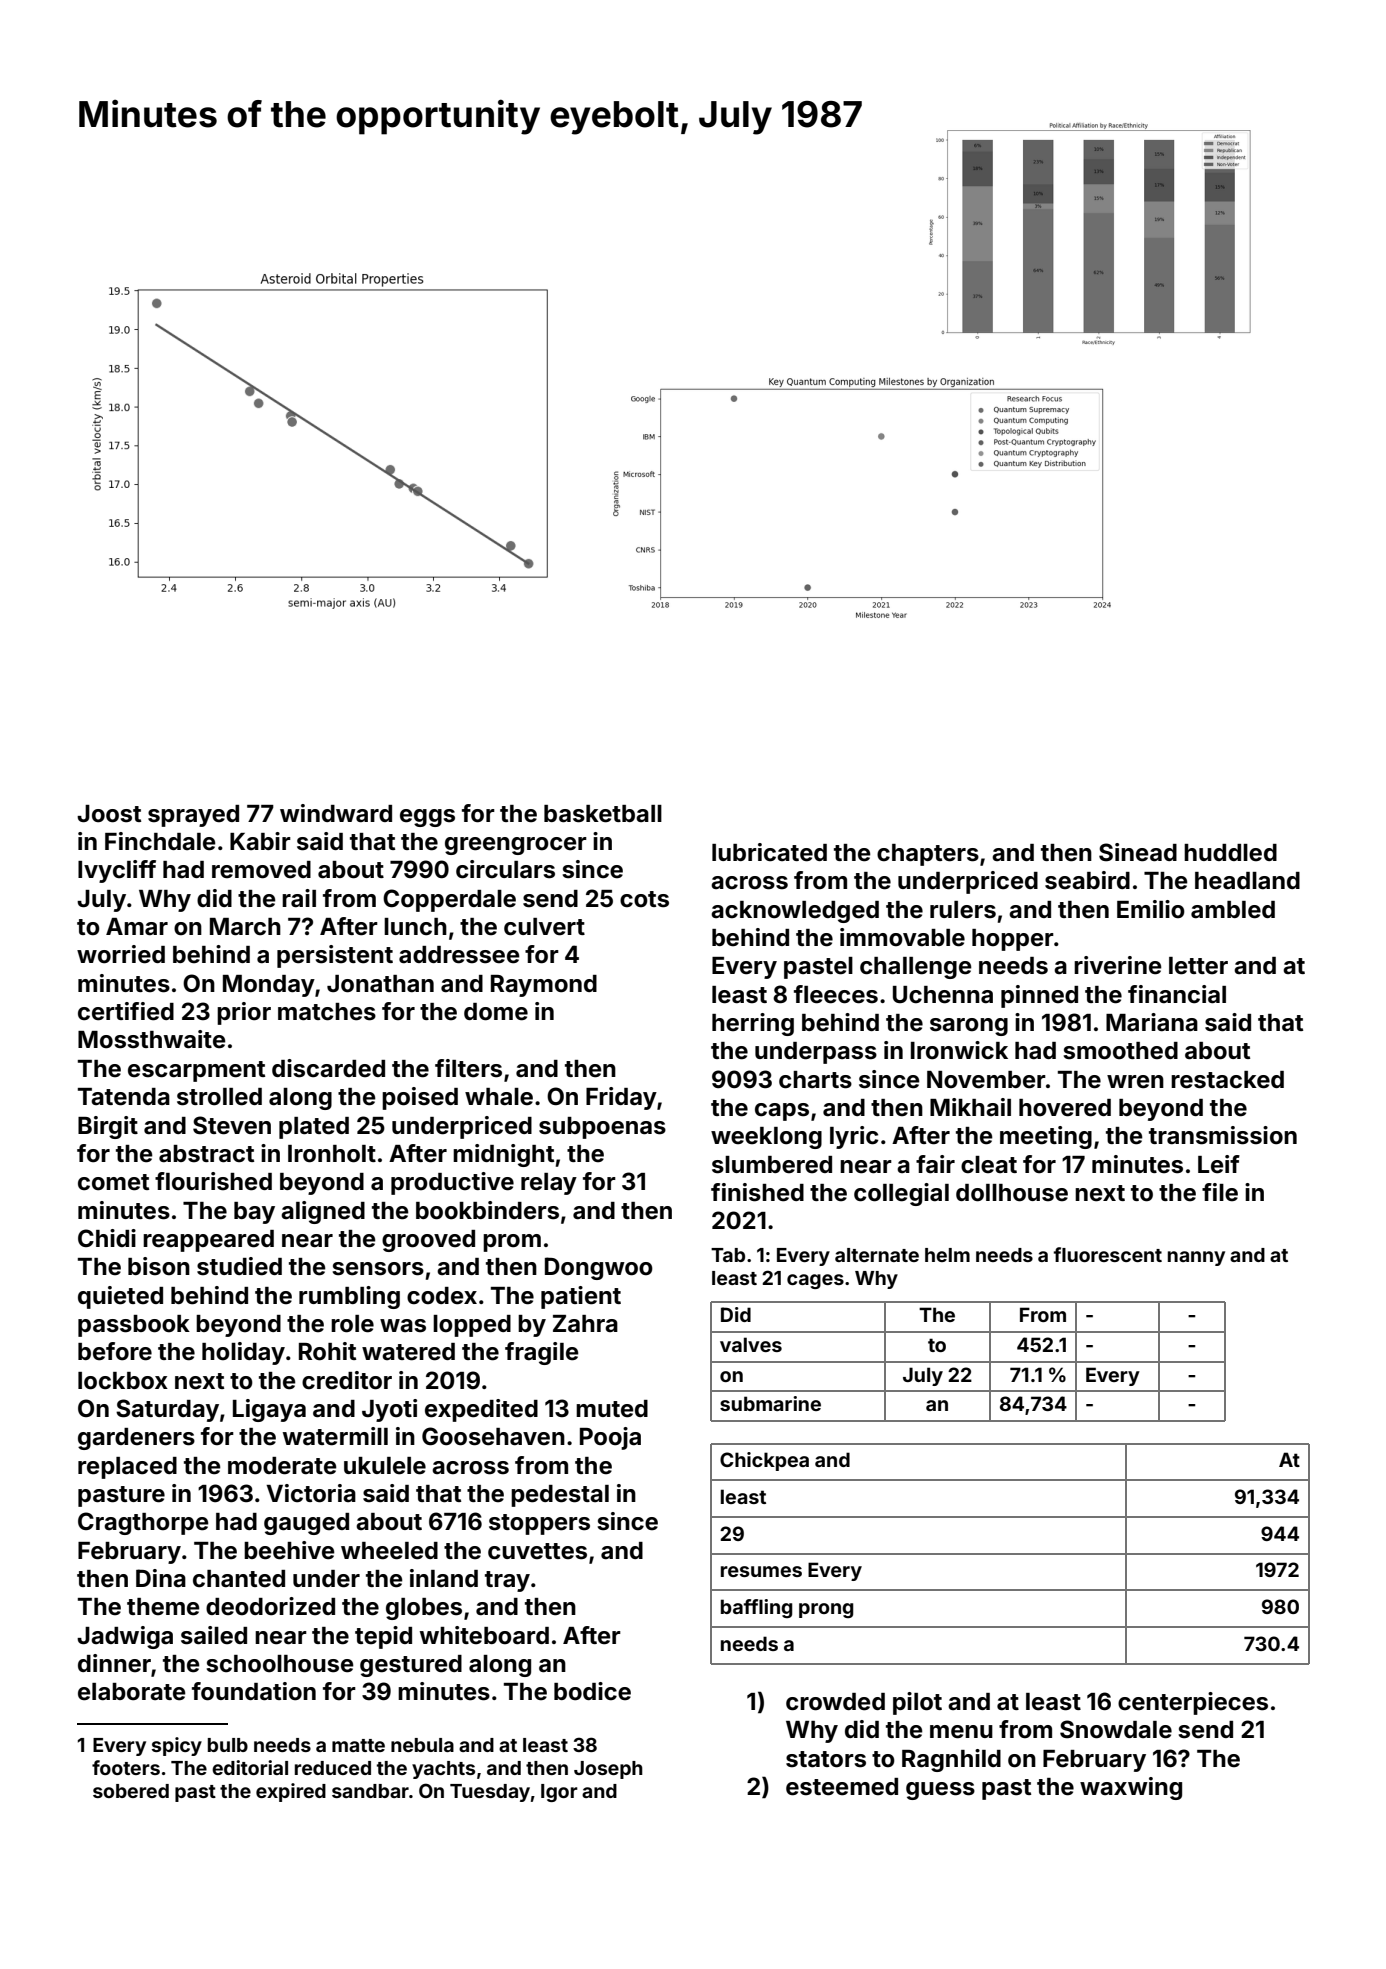 The image size is (1386, 1969). I want to click on Chickpea, so click(764, 1461).
